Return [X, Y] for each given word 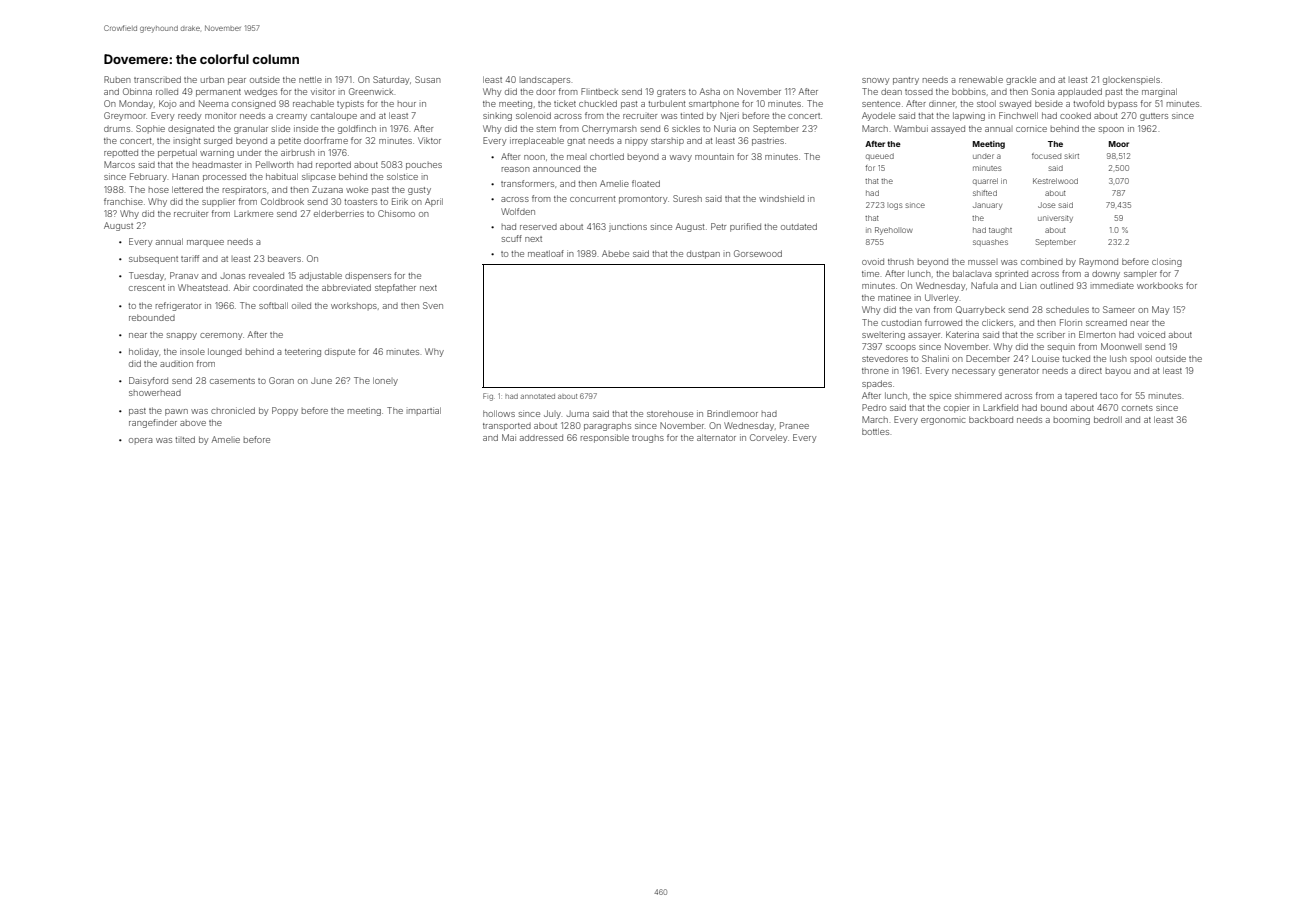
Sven [433, 305]
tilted [185, 439]
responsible [605, 438]
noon [534, 157]
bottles [875, 431]
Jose [1046, 205]
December [988, 358]
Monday [136, 104]
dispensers [368, 276]
